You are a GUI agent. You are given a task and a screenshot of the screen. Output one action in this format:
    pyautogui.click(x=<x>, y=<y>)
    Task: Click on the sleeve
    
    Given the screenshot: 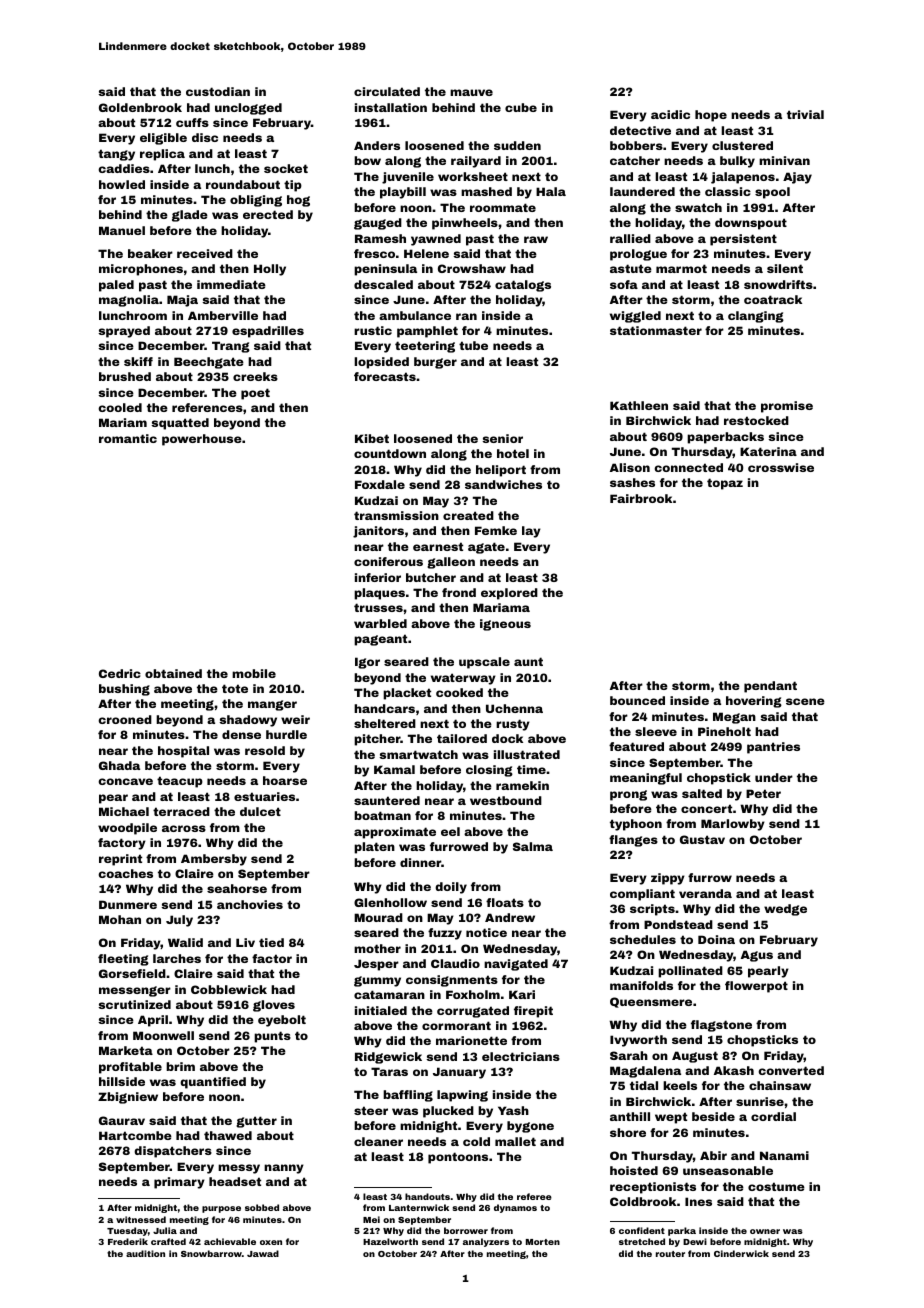 What is the action you would take?
    pyautogui.click(x=656, y=731)
